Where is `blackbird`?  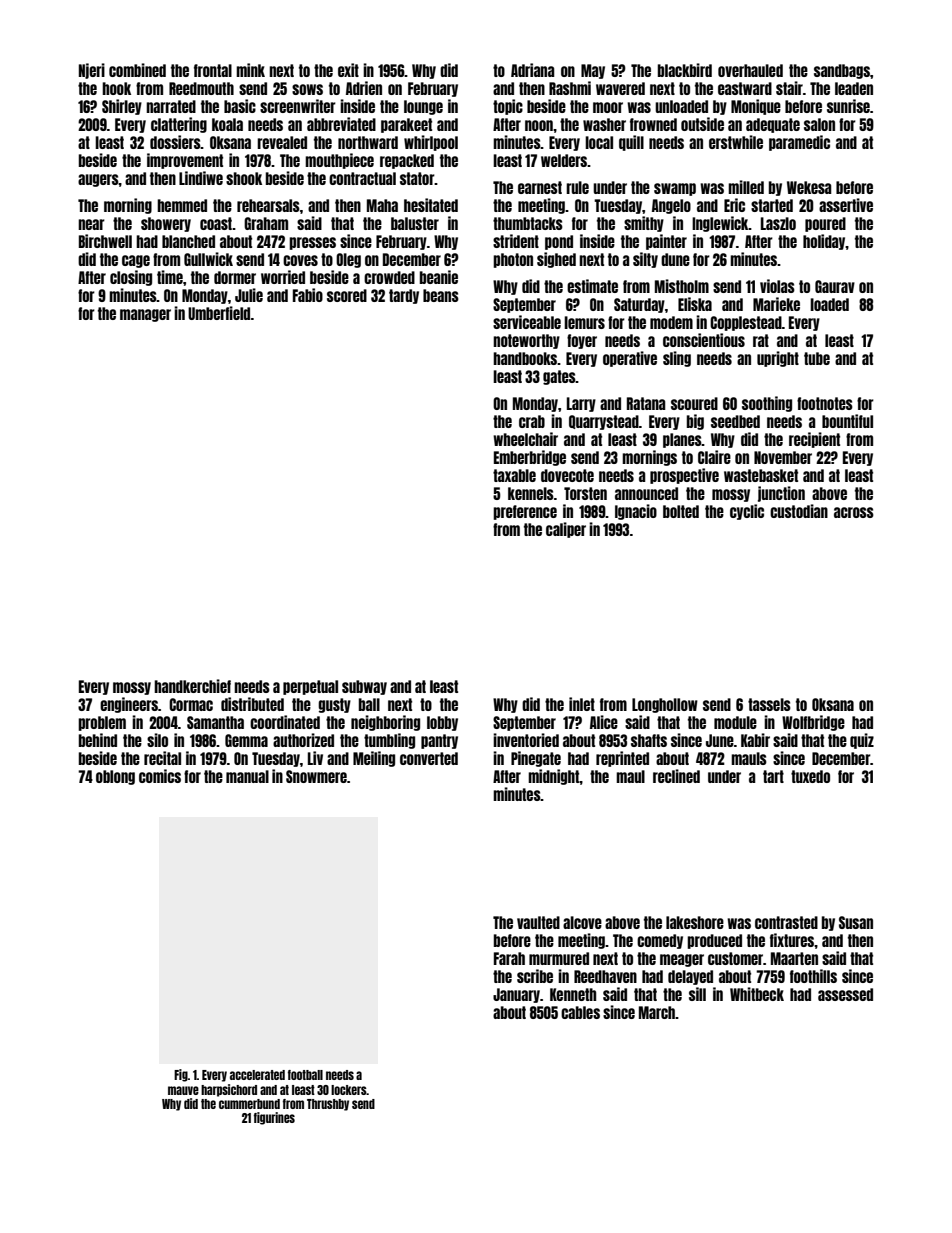 blackbird is located at coordinates (685, 70).
